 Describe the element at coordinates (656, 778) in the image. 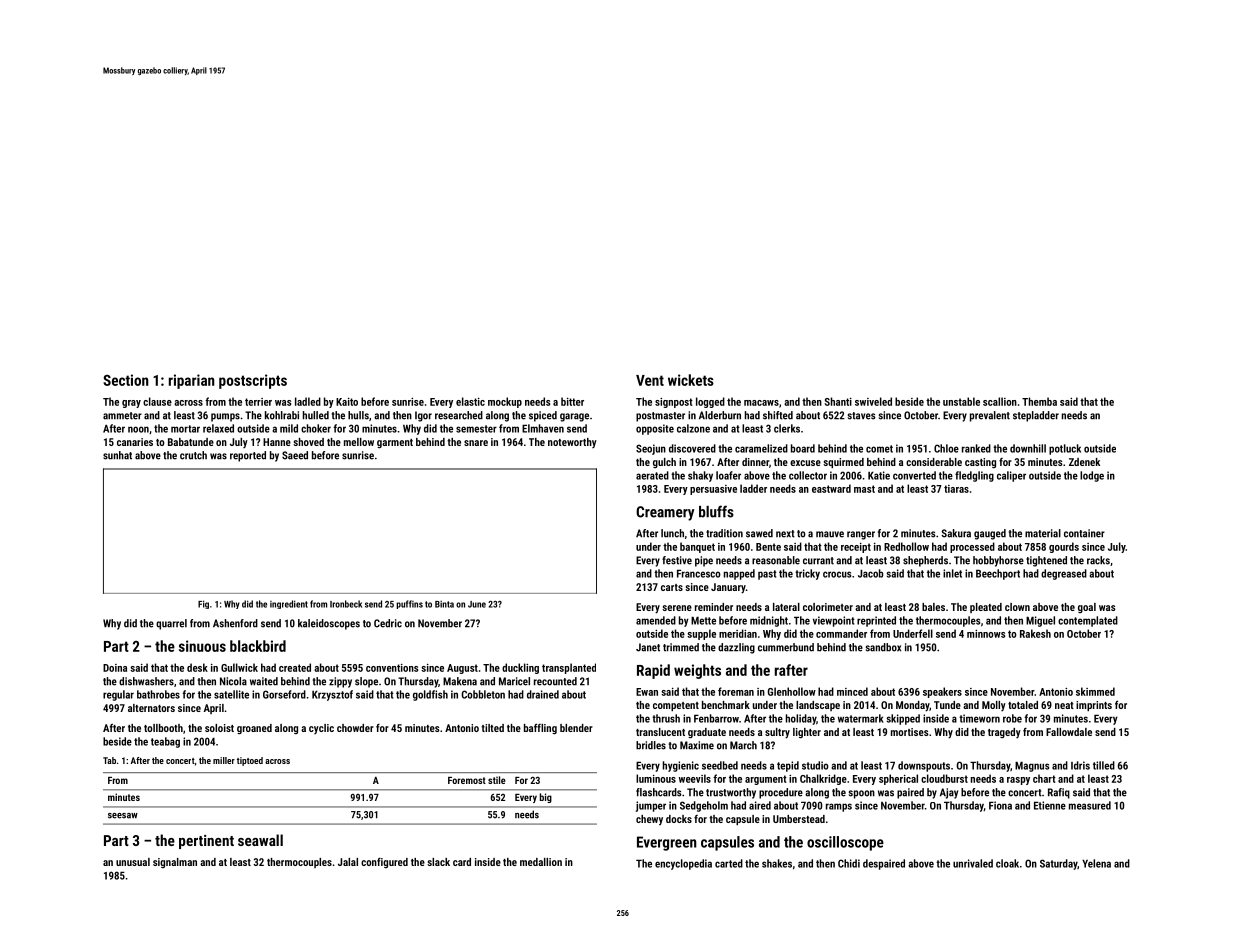

I see `luminous` at that location.
